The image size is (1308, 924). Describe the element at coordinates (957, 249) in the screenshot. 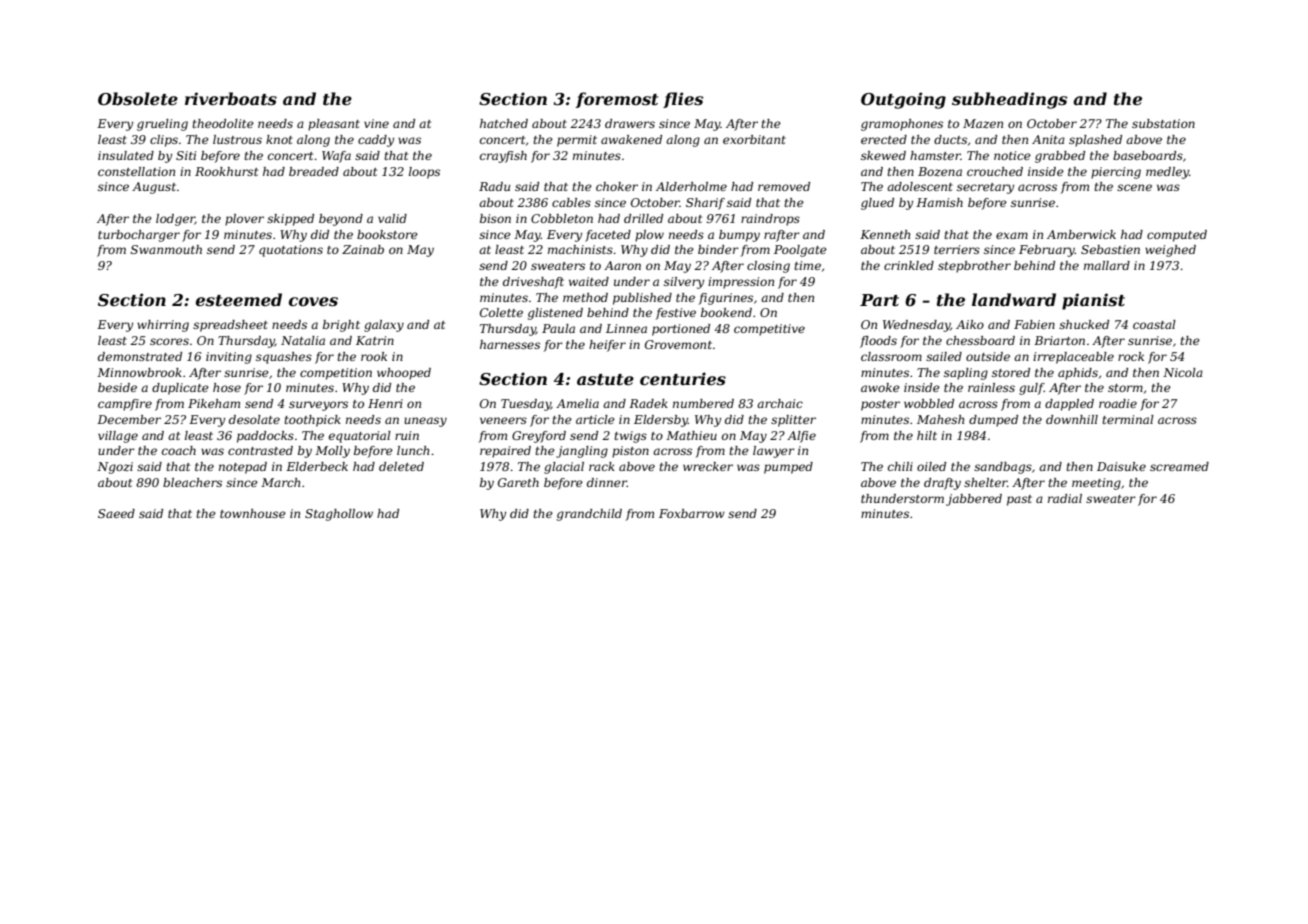

I see `terriers` at that location.
